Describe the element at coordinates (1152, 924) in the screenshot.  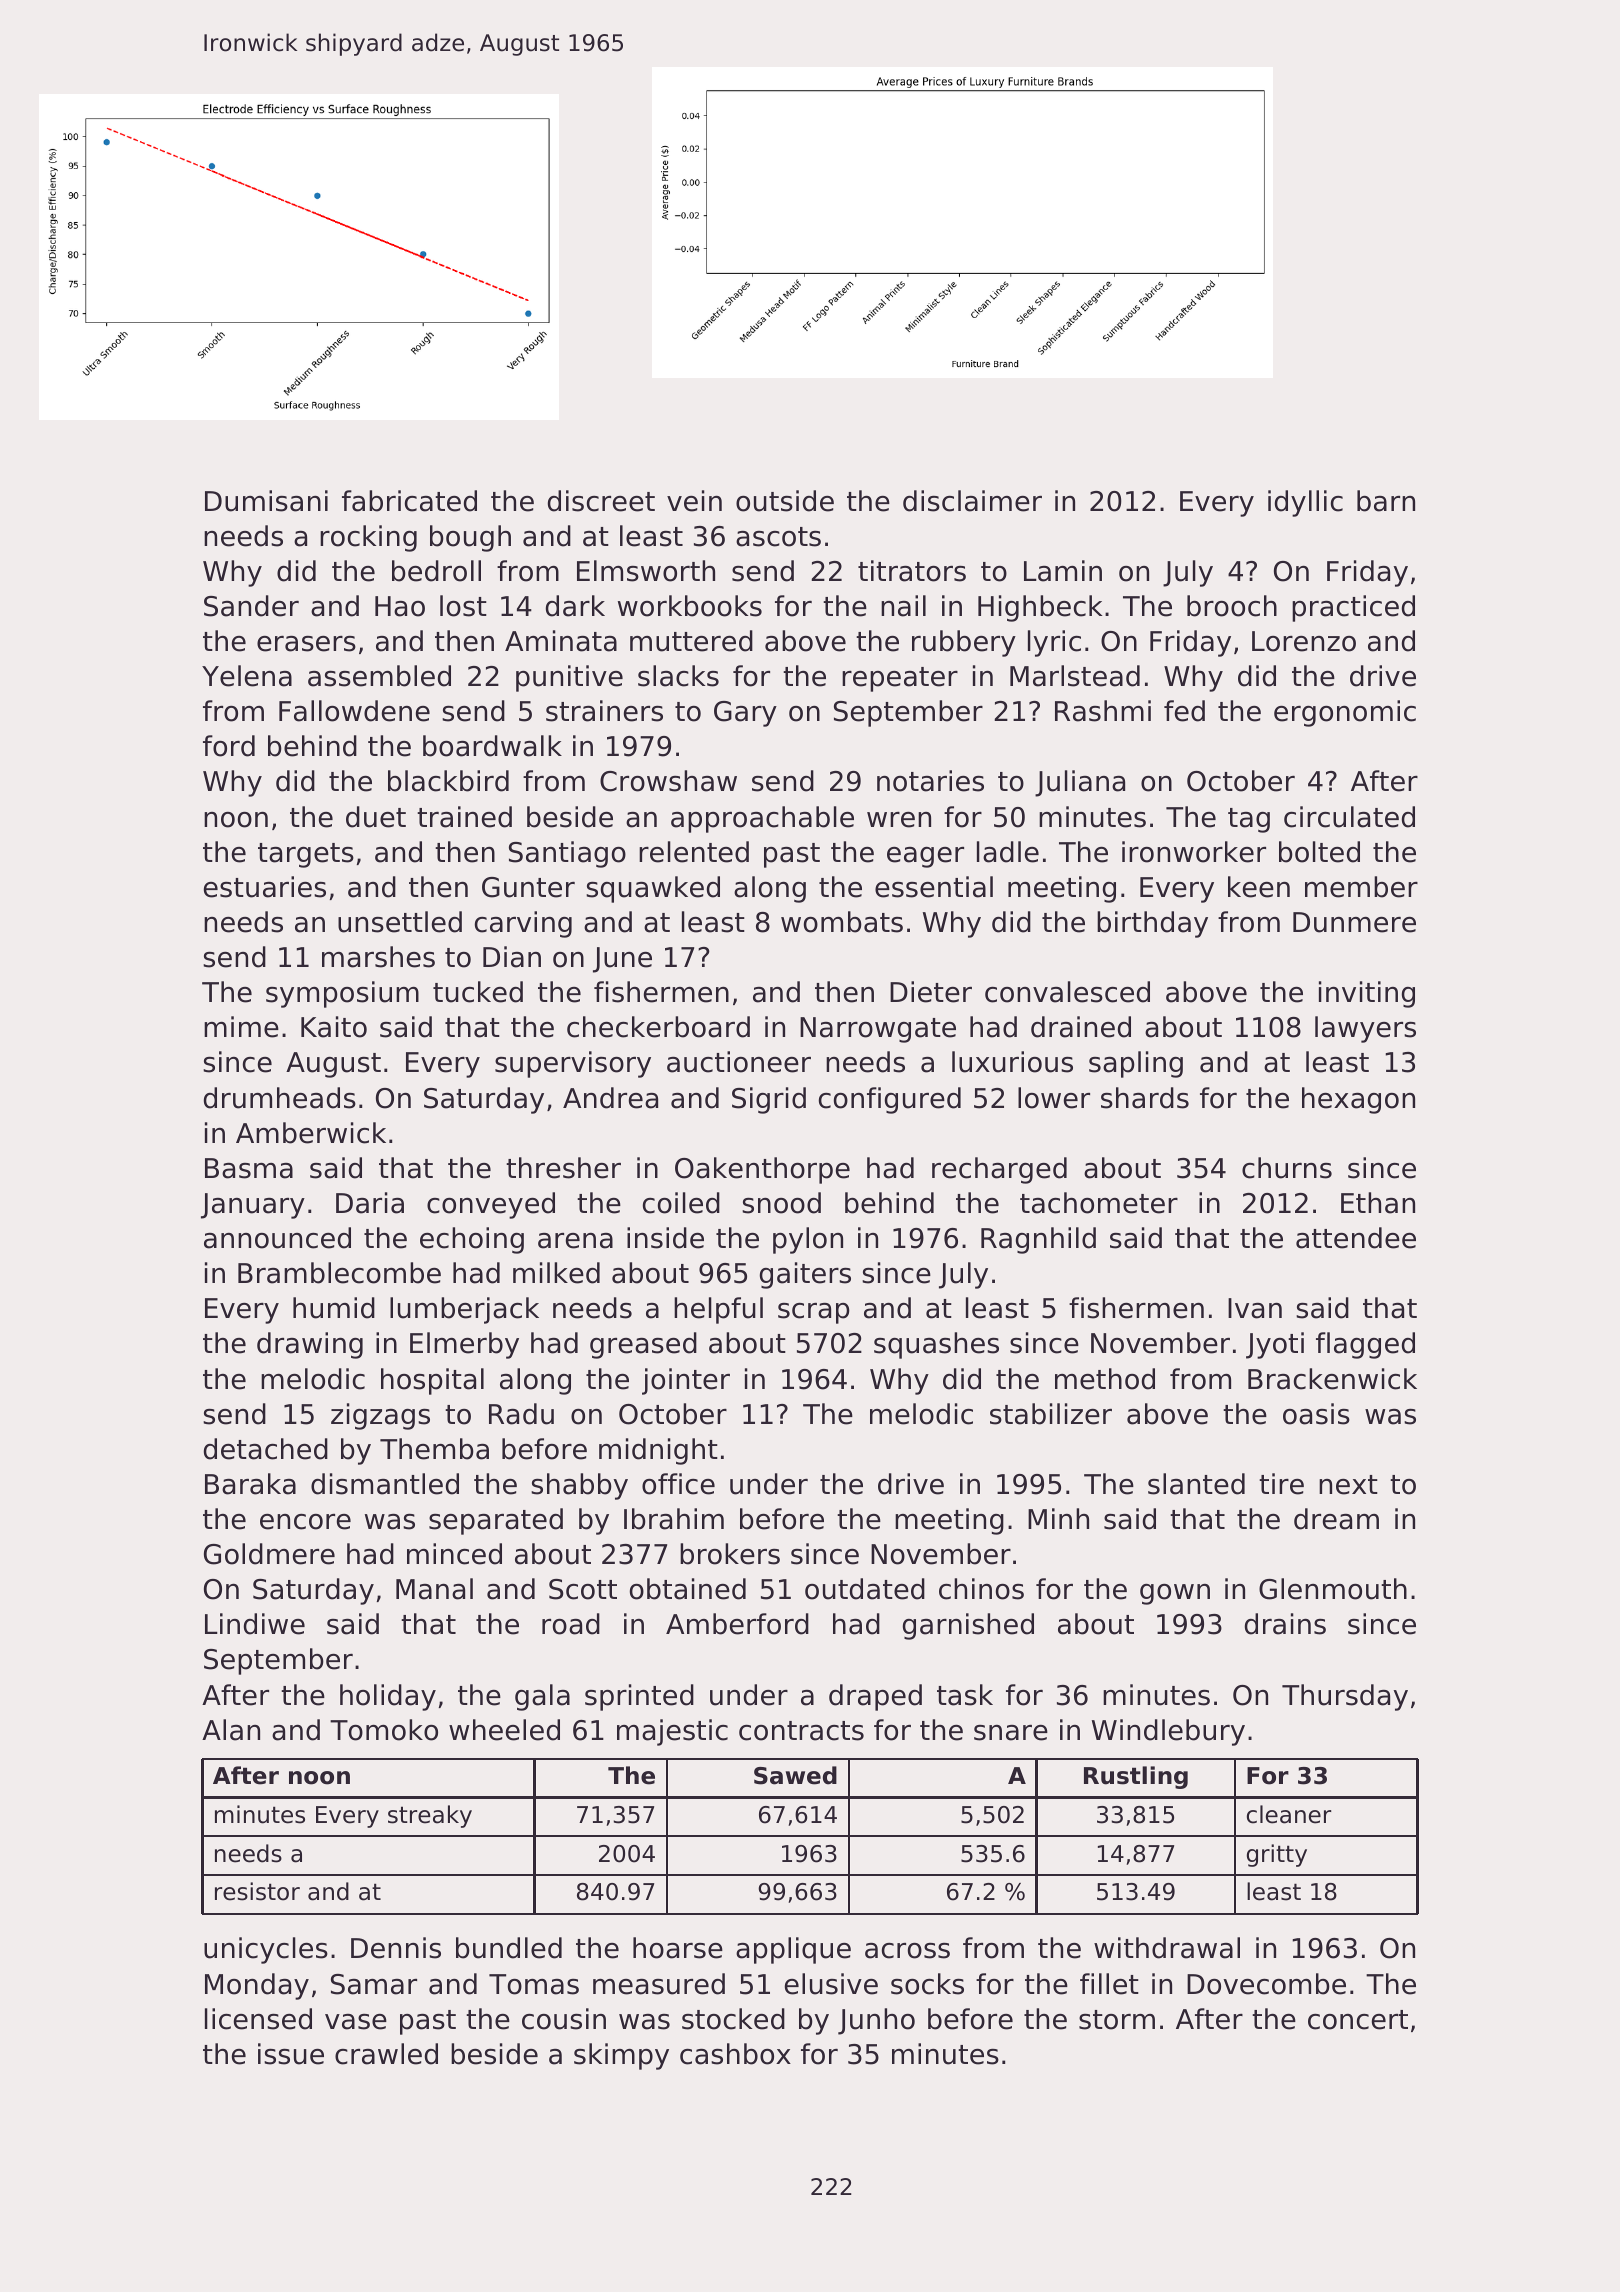
I see `birthday` at that location.
